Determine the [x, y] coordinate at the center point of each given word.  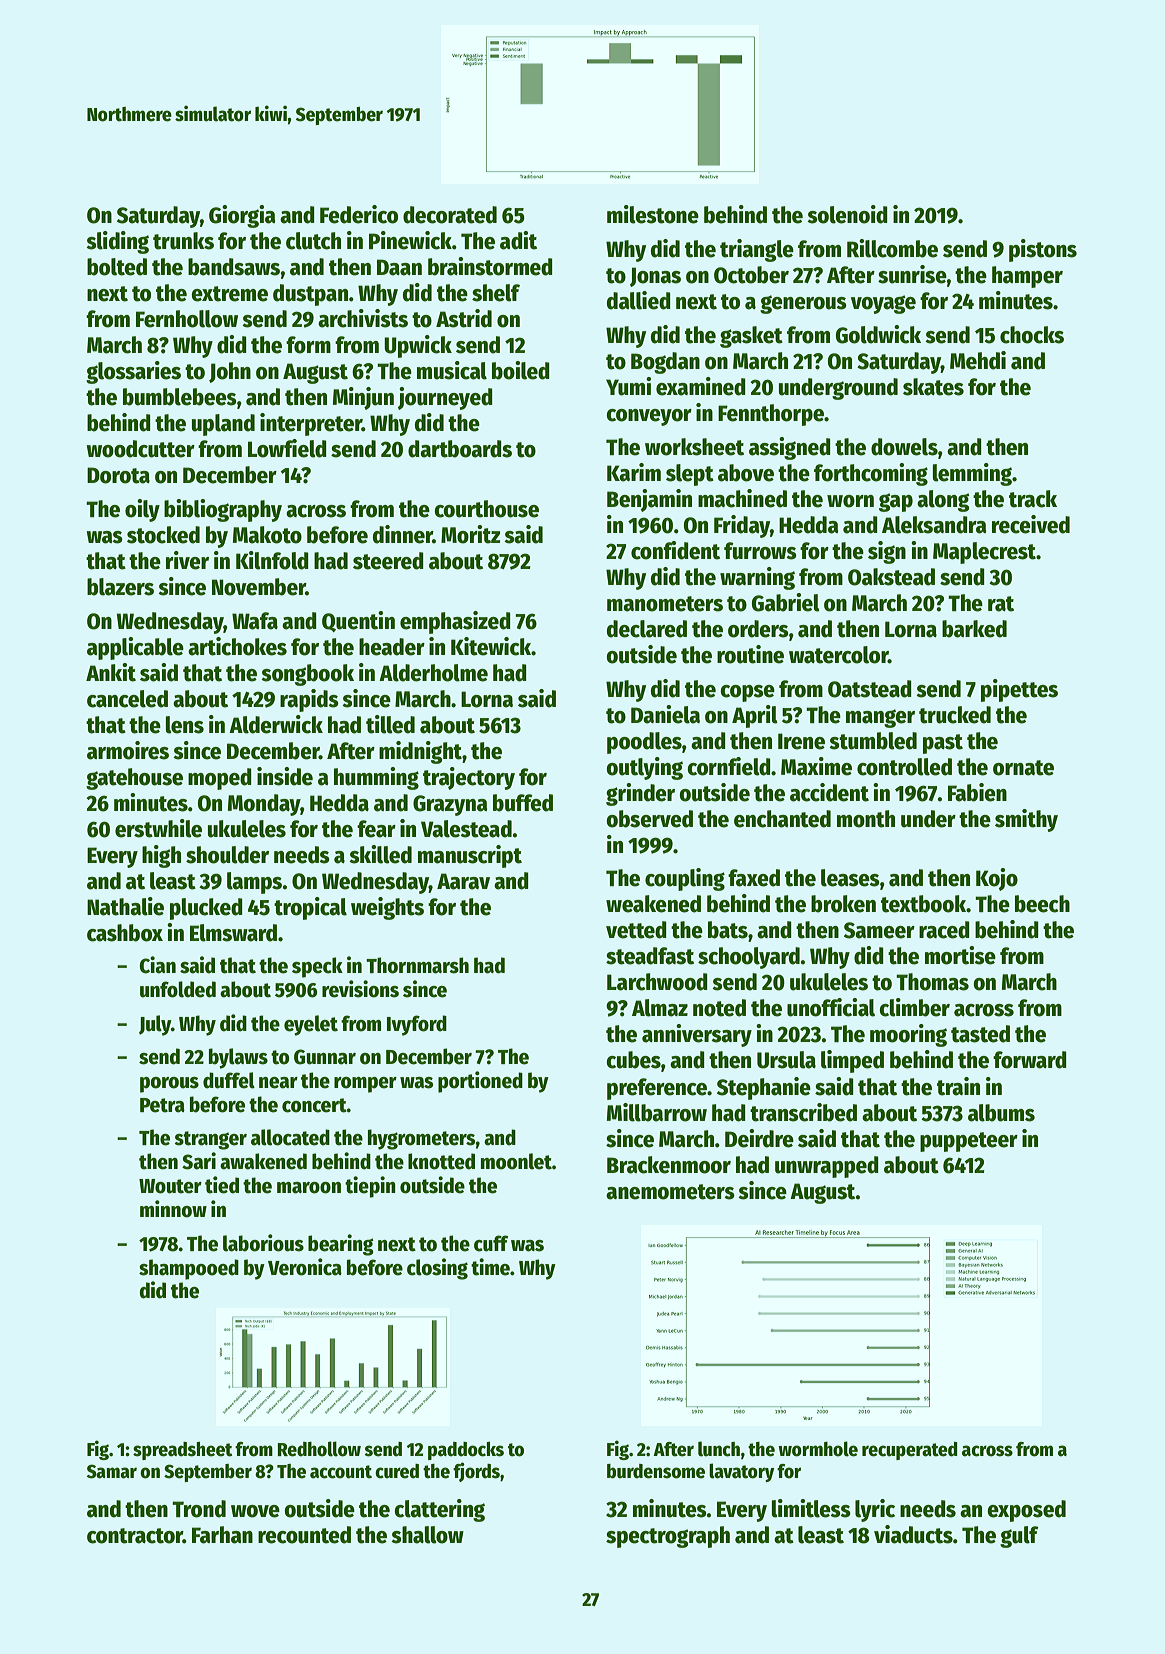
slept [690, 475]
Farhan [222, 1535]
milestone [653, 214]
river [187, 560]
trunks [183, 241]
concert [314, 1105]
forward [1030, 1060]
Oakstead [891, 577]
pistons [1043, 250]
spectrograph [668, 1537]
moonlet [516, 1161]
